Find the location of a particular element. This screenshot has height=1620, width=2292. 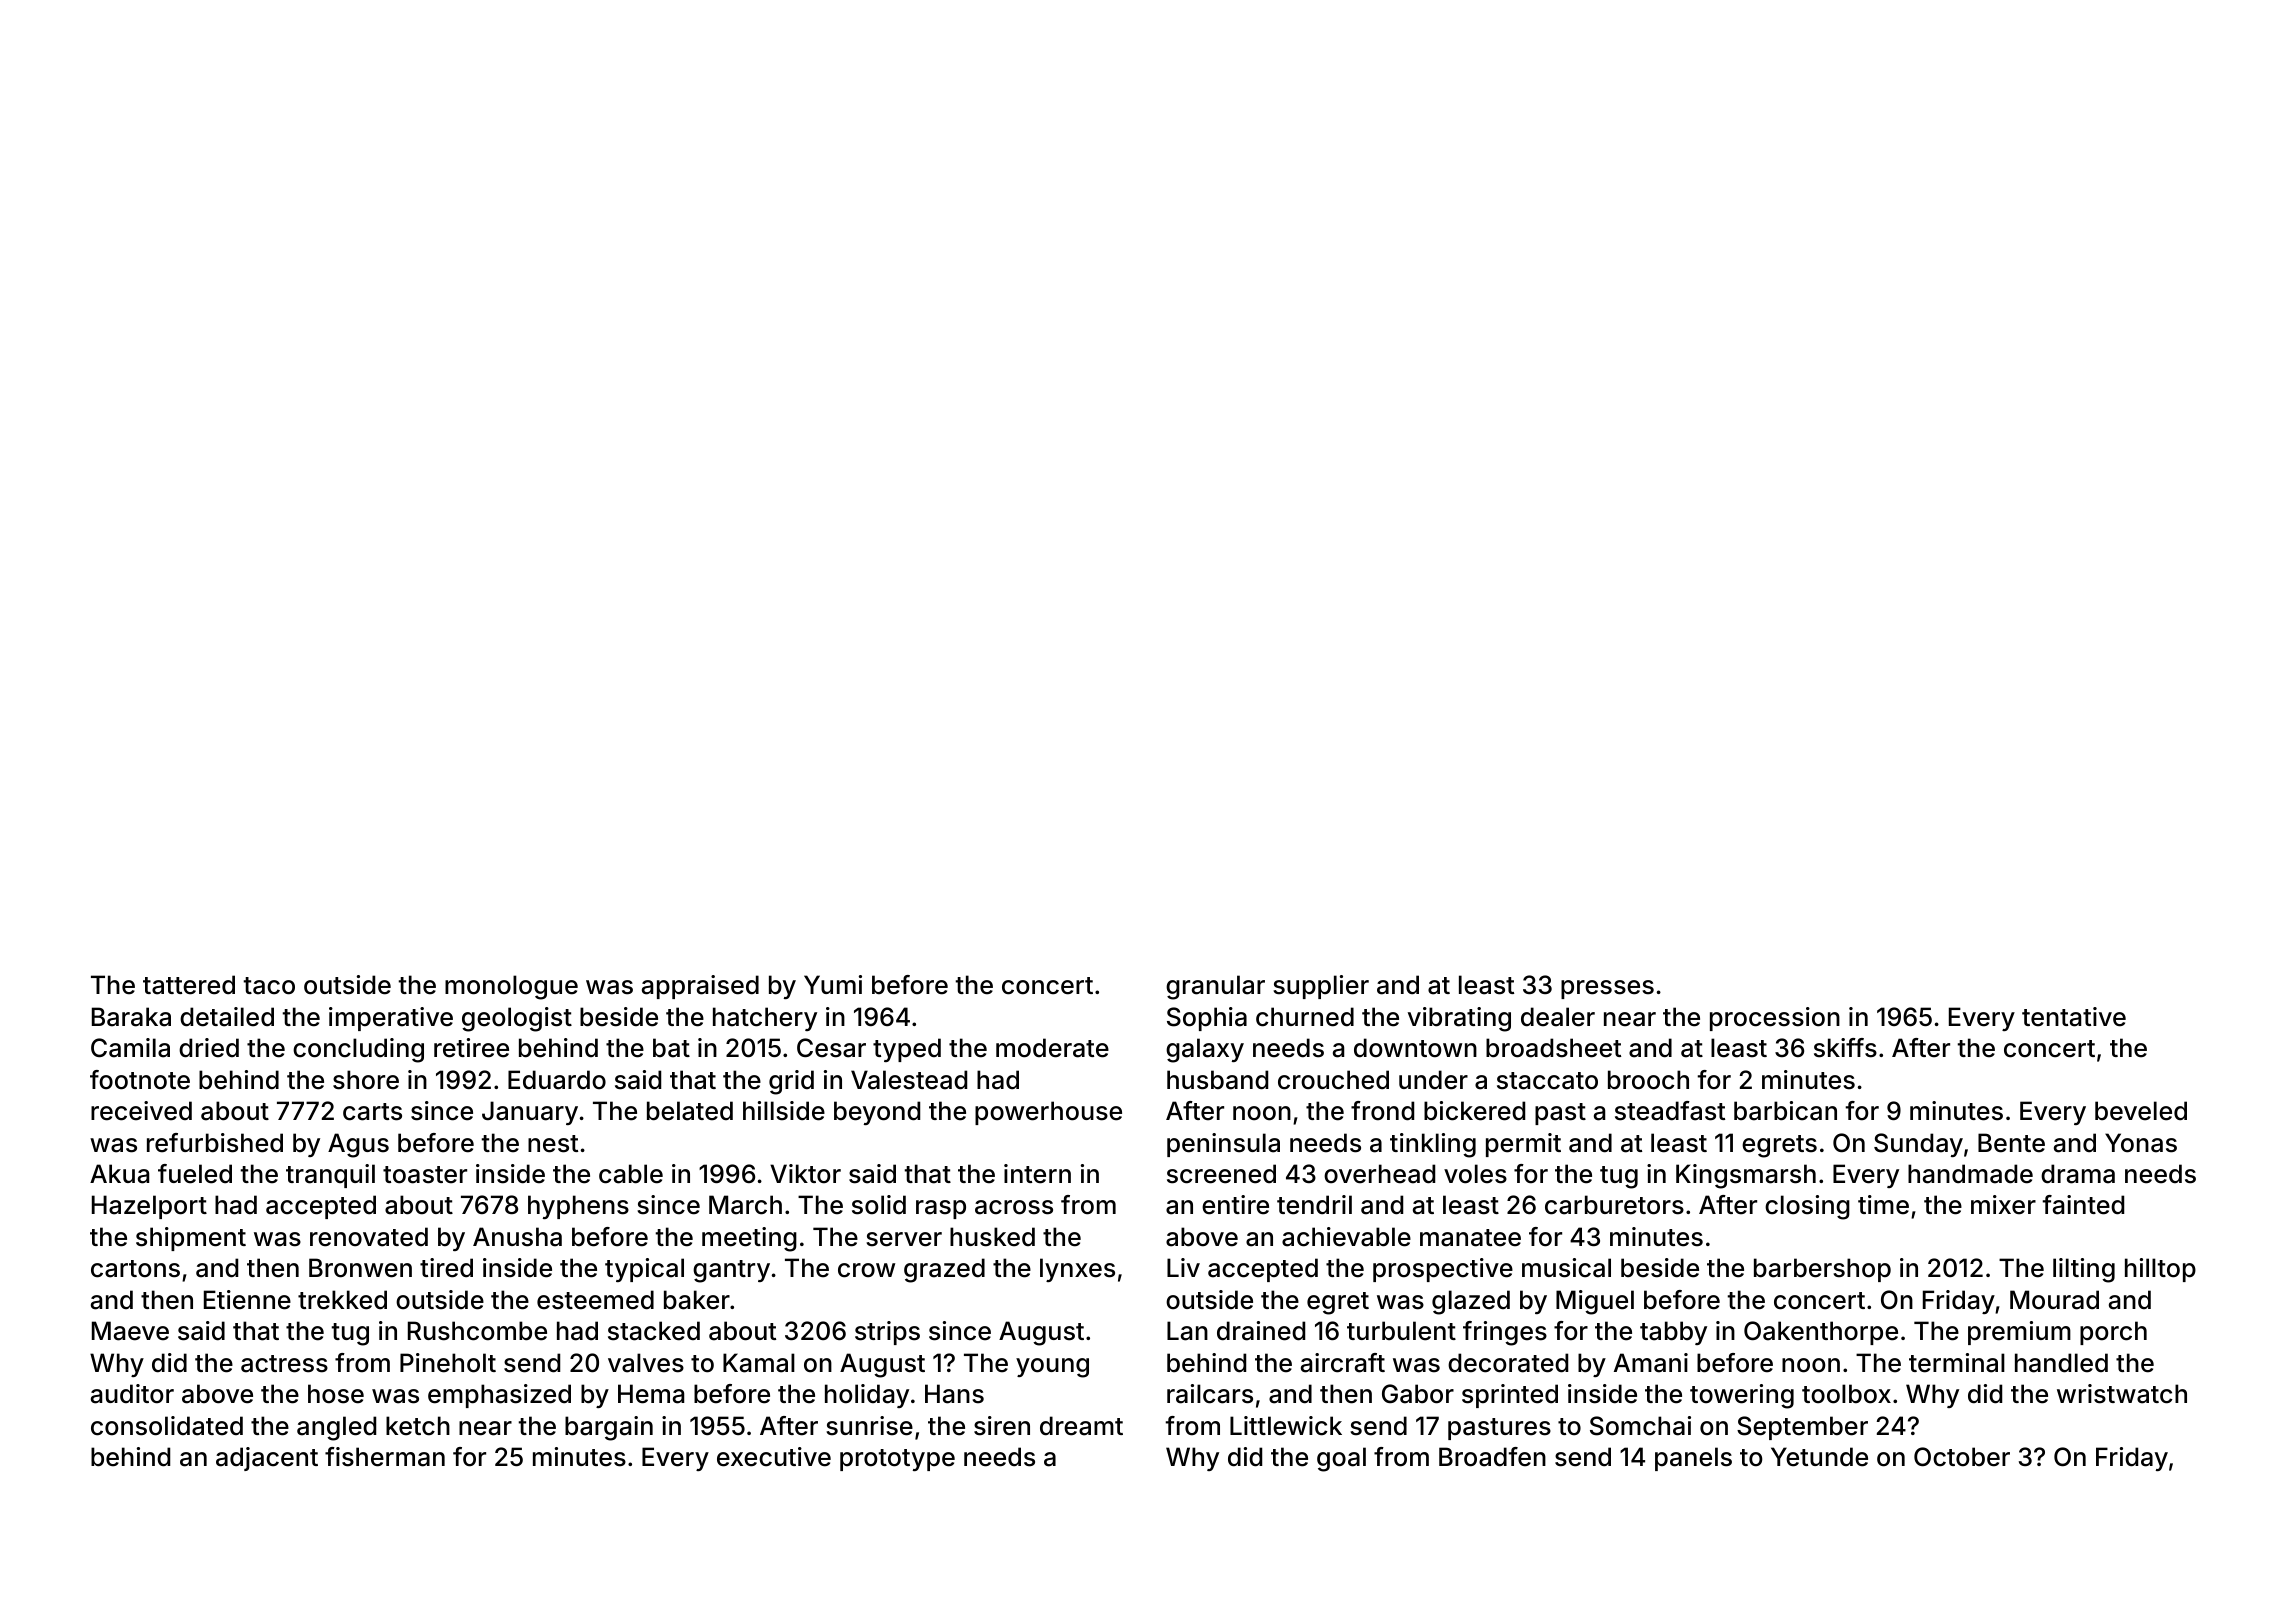

beveled is located at coordinates (2141, 1111).
